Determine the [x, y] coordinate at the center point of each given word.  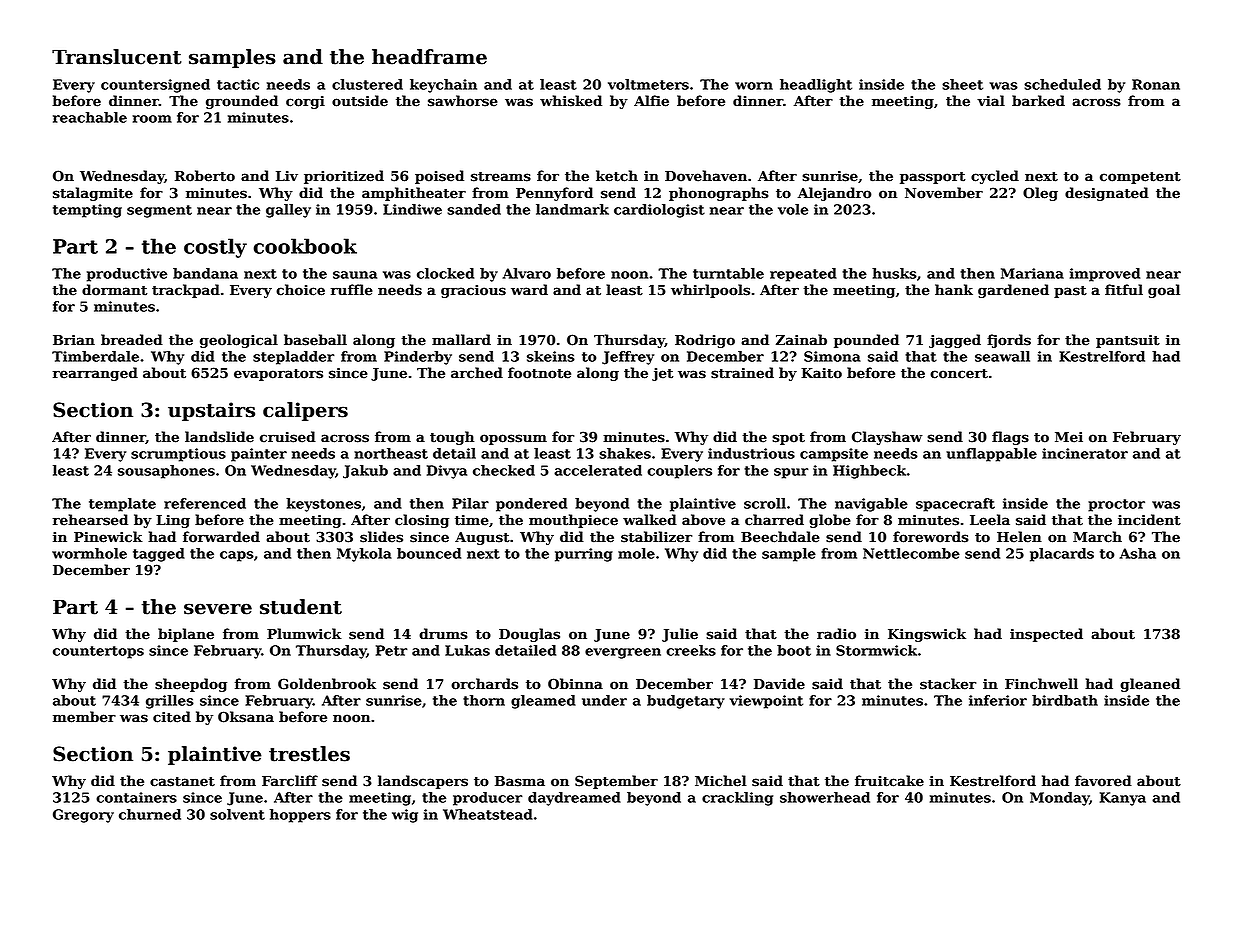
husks [894, 273]
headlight [816, 86]
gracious [473, 291]
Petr [392, 650]
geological [239, 341]
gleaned [1150, 685]
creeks [691, 650]
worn [754, 86]
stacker [948, 684]
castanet [182, 782]
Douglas [529, 635]
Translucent [116, 57]
